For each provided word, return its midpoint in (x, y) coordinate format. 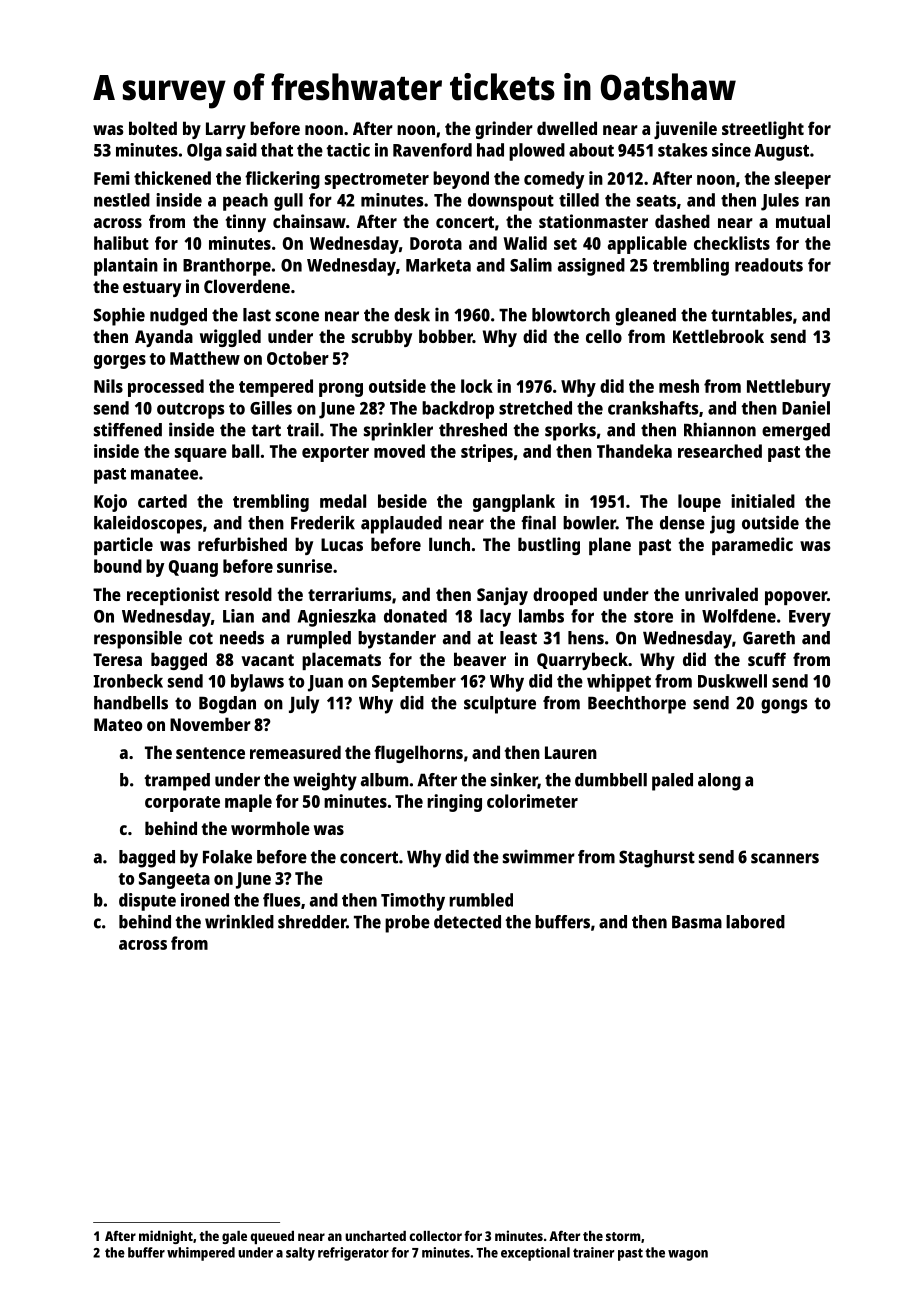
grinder (504, 130)
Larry (226, 130)
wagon (688, 1255)
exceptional (535, 1254)
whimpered (201, 1254)
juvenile (685, 130)
